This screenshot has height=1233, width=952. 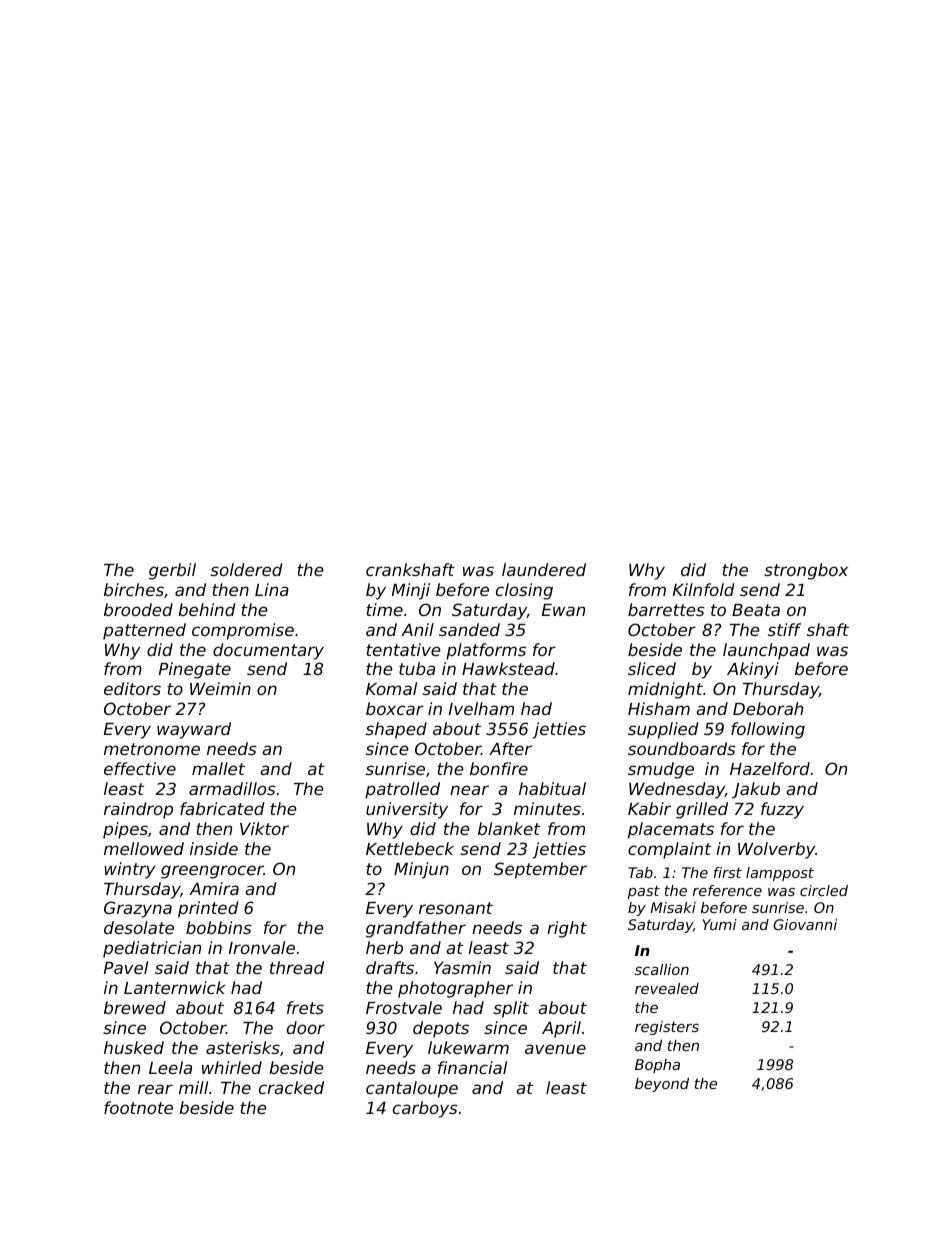 What do you see at coordinates (552, 788) in the screenshot?
I see `habitual` at bounding box center [552, 788].
